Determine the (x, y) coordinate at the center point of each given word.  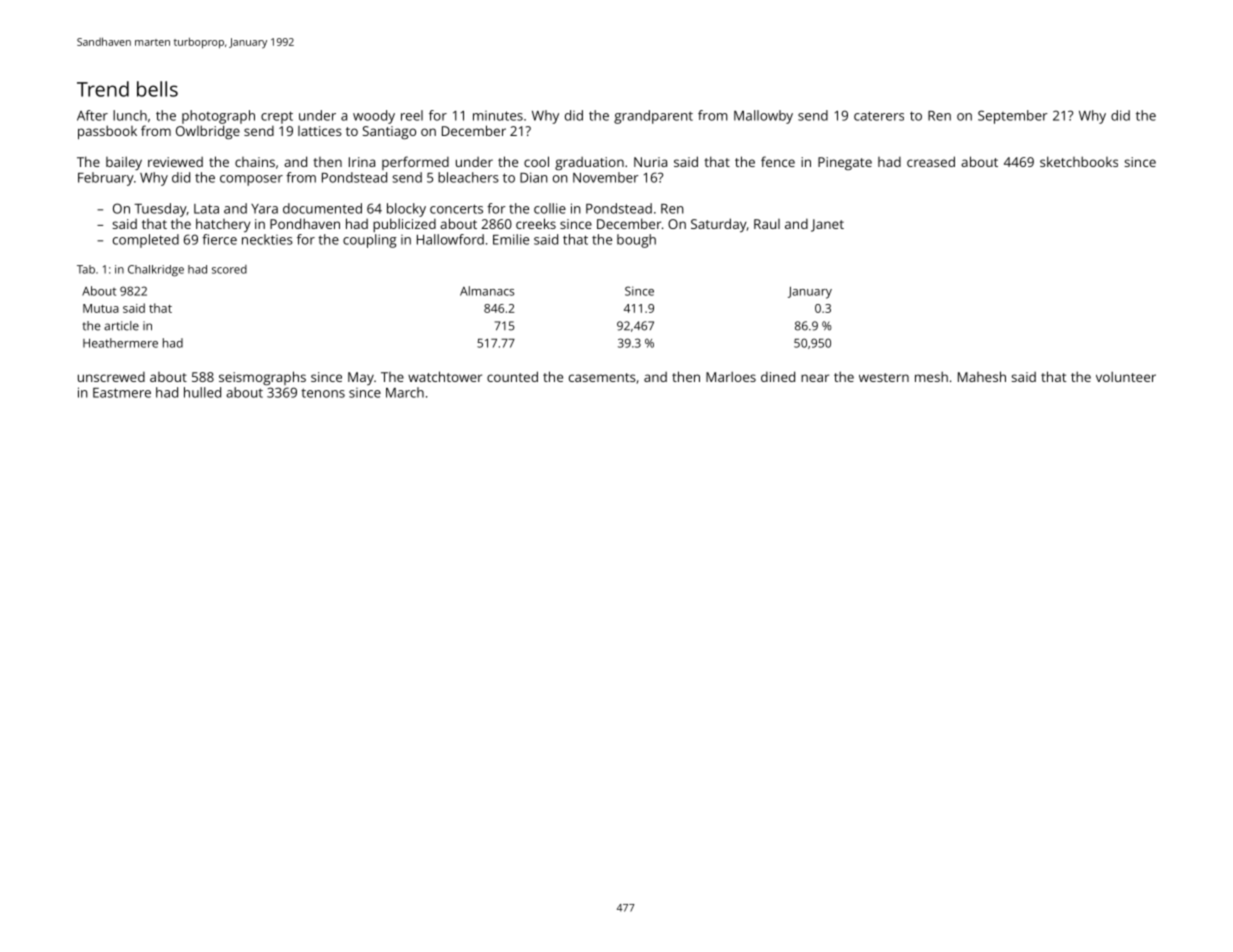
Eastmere (122, 393)
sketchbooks (1079, 161)
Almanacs (487, 291)
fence (778, 161)
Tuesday (160, 210)
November (606, 177)
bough (636, 241)
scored (229, 269)
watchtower (445, 376)
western (884, 377)
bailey (124, 163)
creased (931, 161)
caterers (879, 116)
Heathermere (120, 343)
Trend (103, 89)
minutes (498, 116)
